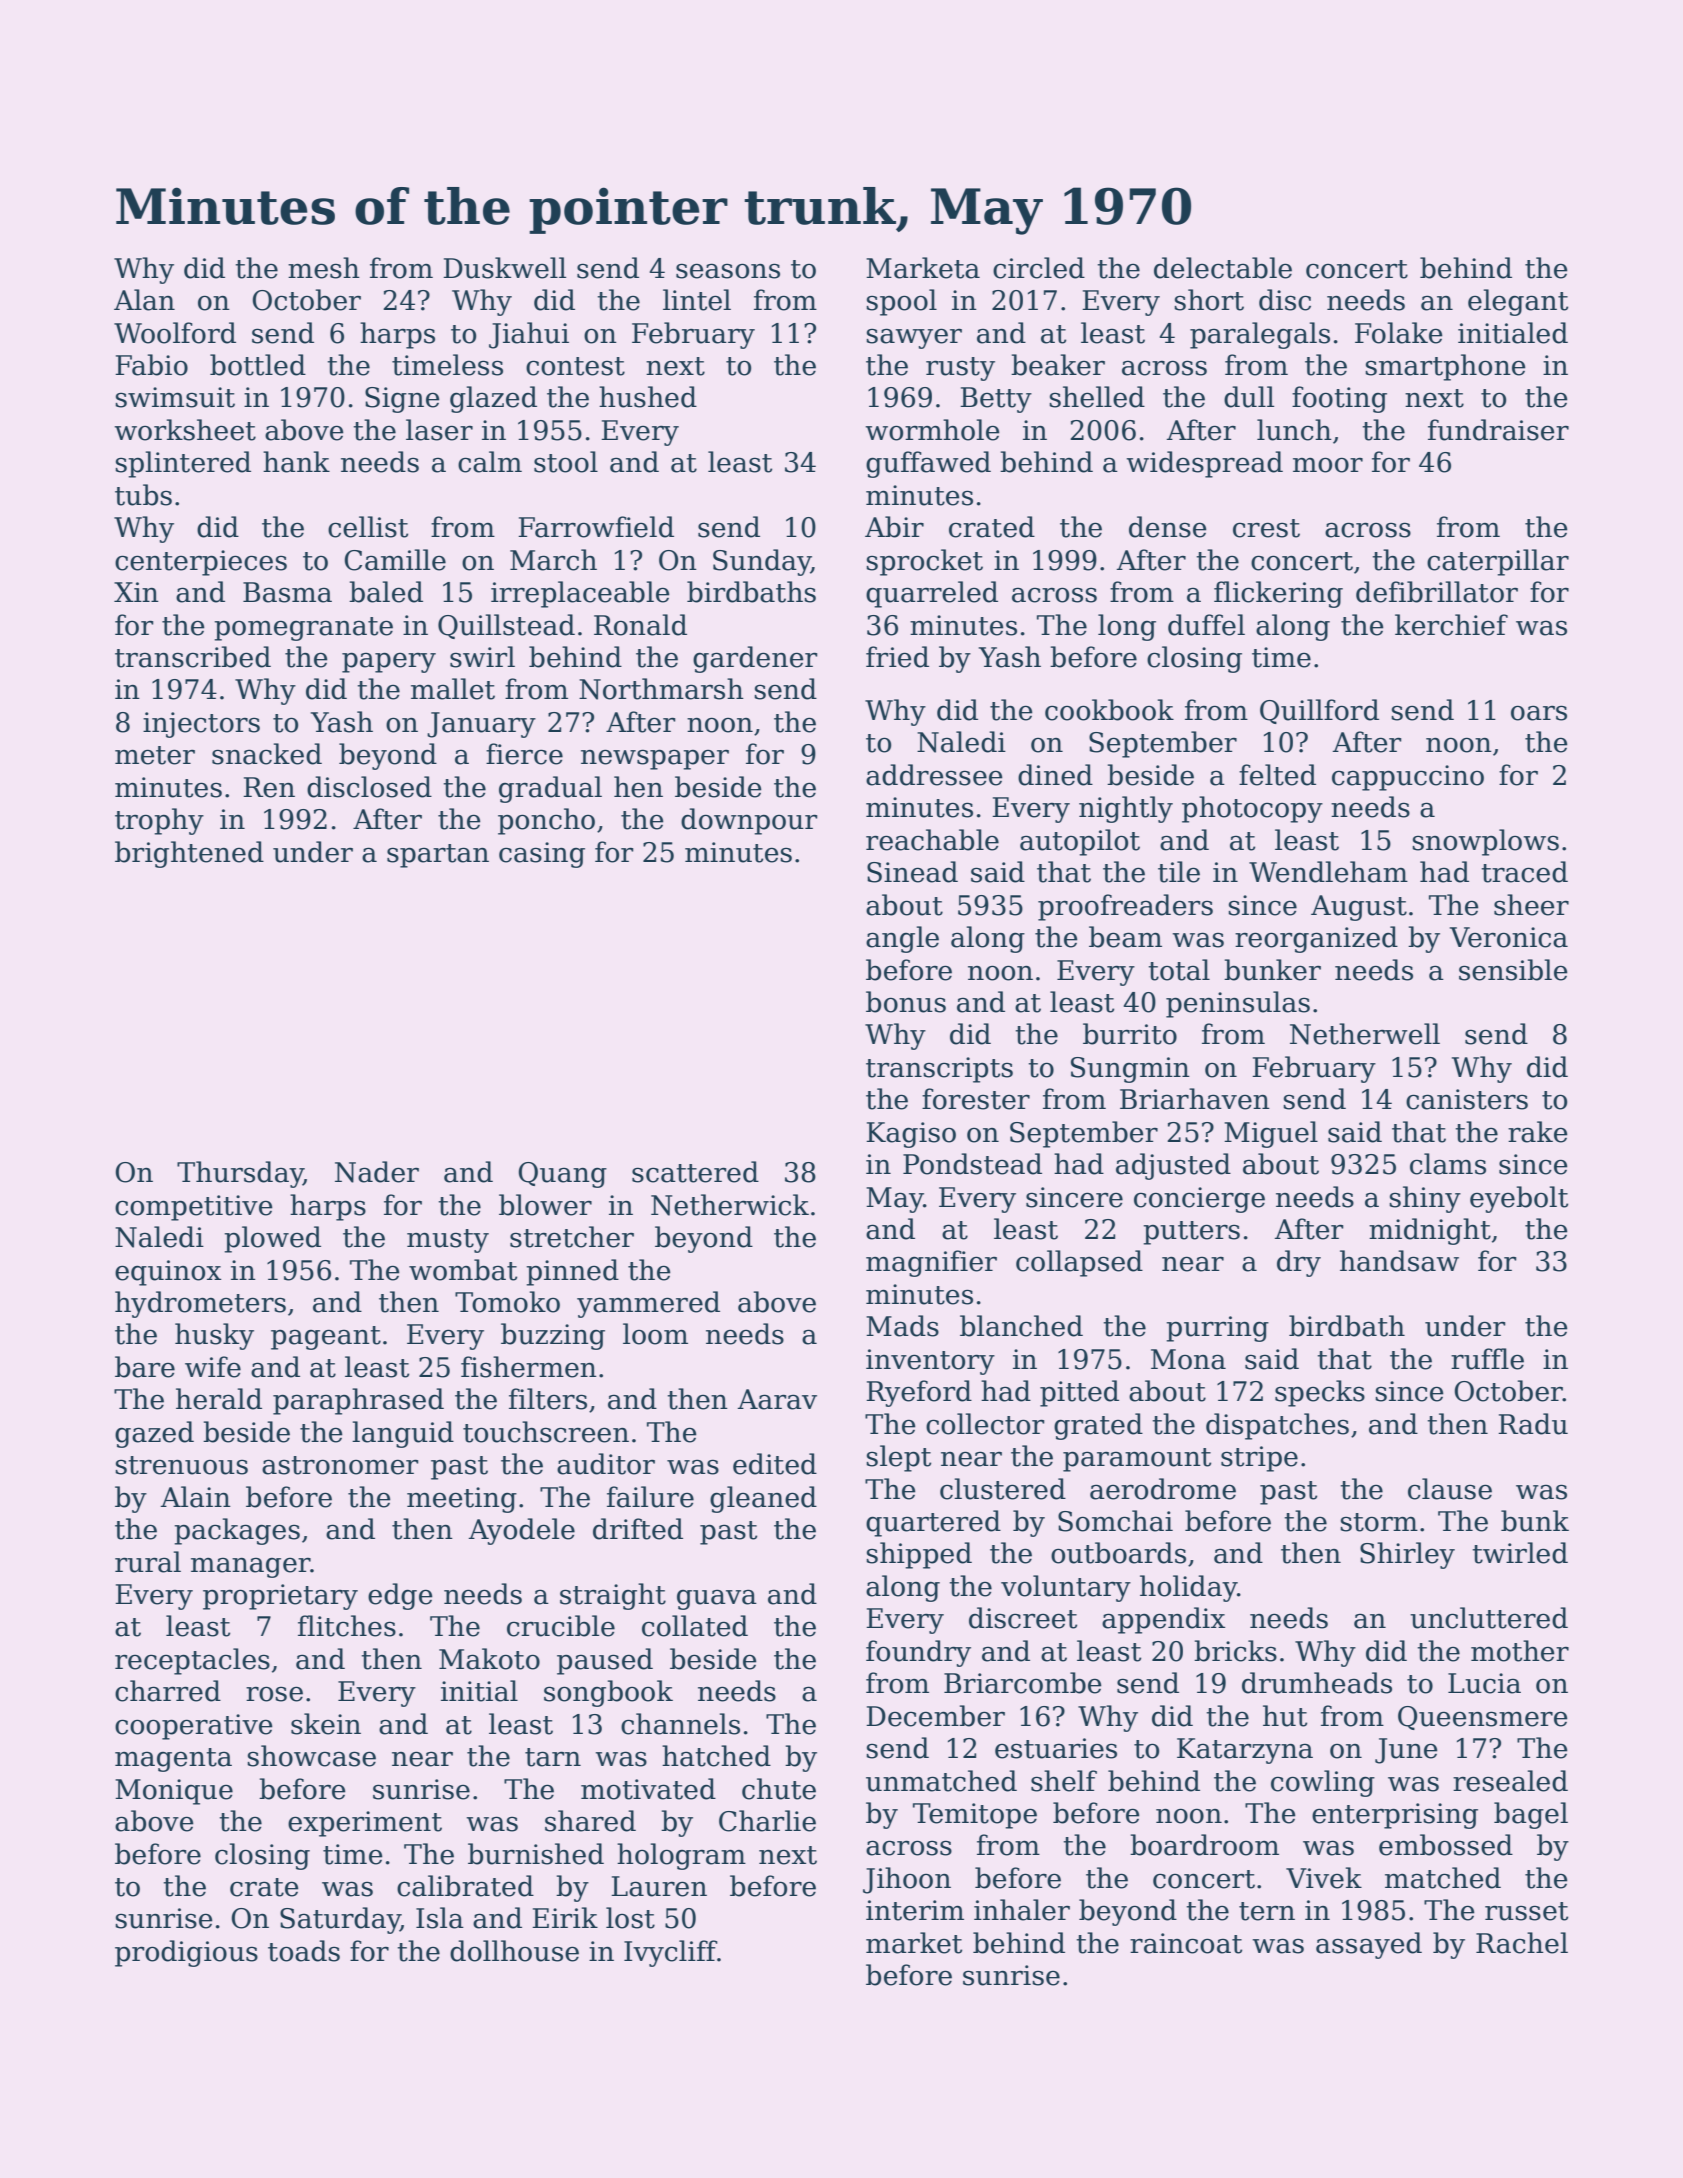 Image resolution: width=1683 pixels, height=2178 pixels. What do you see at coordinates (504, 268) in the document?
I see `Duskwell` at bounding box center [504, 268].
